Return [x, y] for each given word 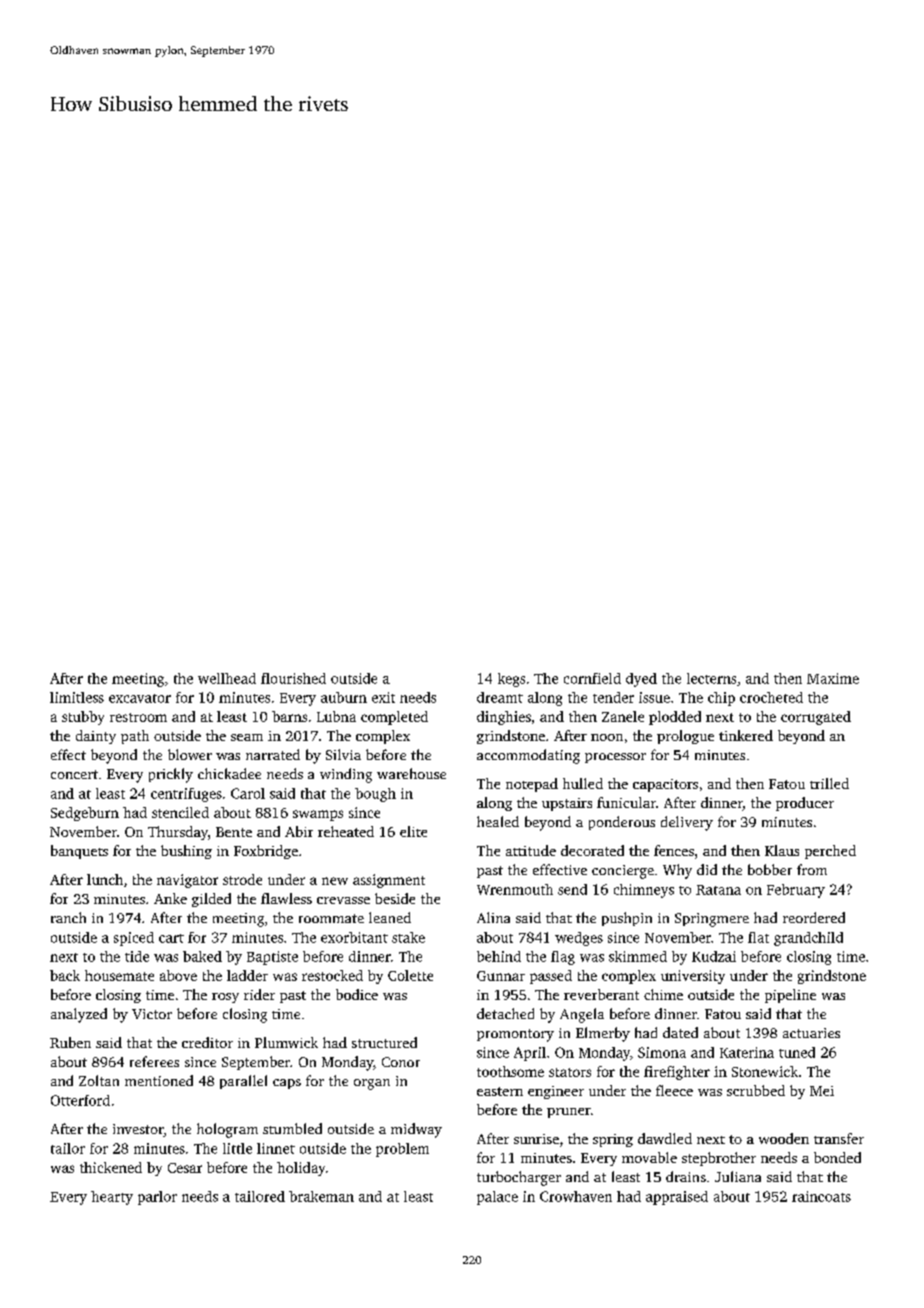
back [65, 975]
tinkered [746, 735]
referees [154, 1061]
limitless [77, 697]
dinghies [504, 718]
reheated [346, 831]
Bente [234, 832]
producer [805, 804]
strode [242, 879]
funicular [626, 802]
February [796, 891]
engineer [556, 1092]
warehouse [411, 773]
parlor [157, 1198]
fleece [674, 1090]
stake [408, 937]
